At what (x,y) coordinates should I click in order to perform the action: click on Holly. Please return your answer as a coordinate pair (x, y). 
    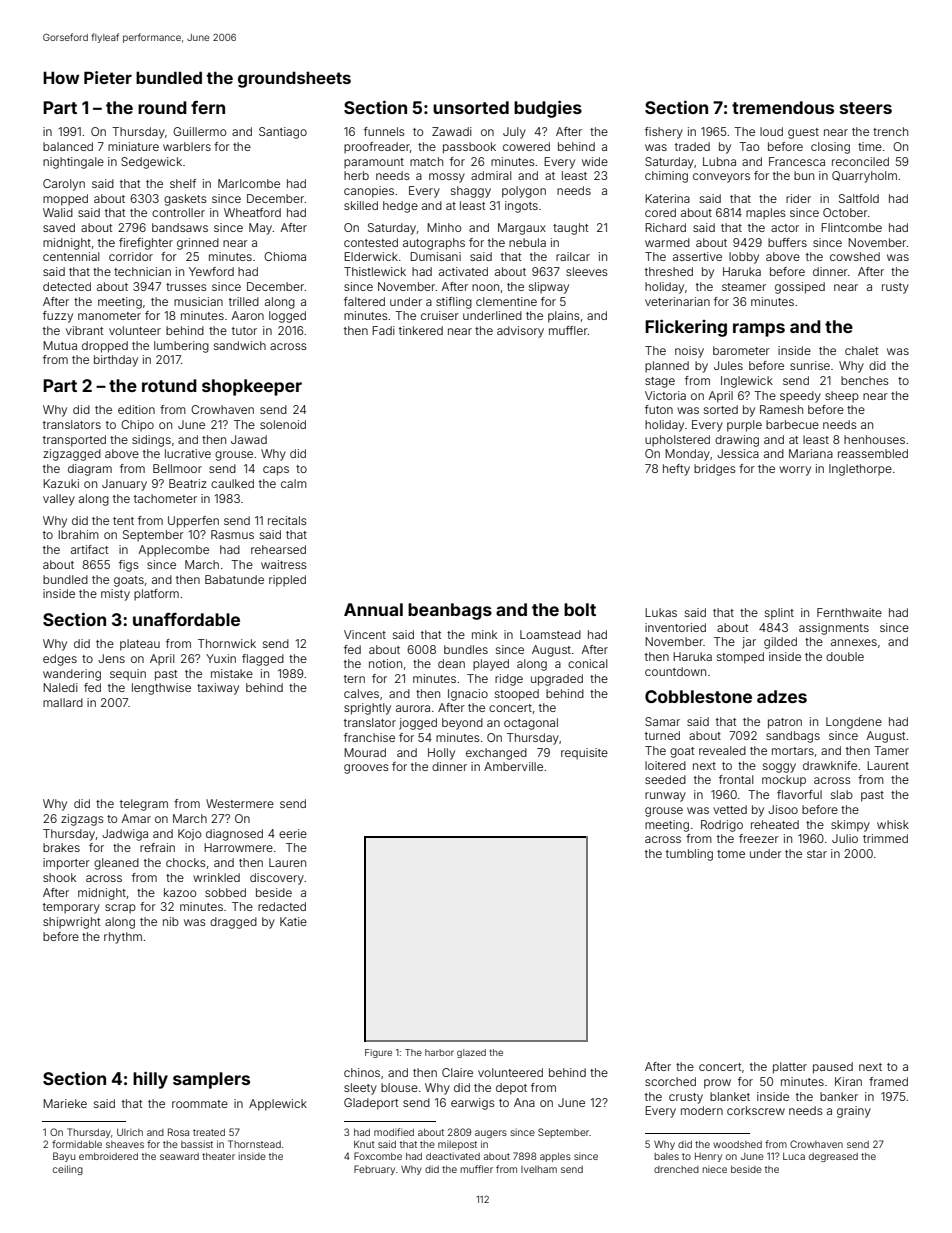
    Looking at the image, I should click on (441, 754).
